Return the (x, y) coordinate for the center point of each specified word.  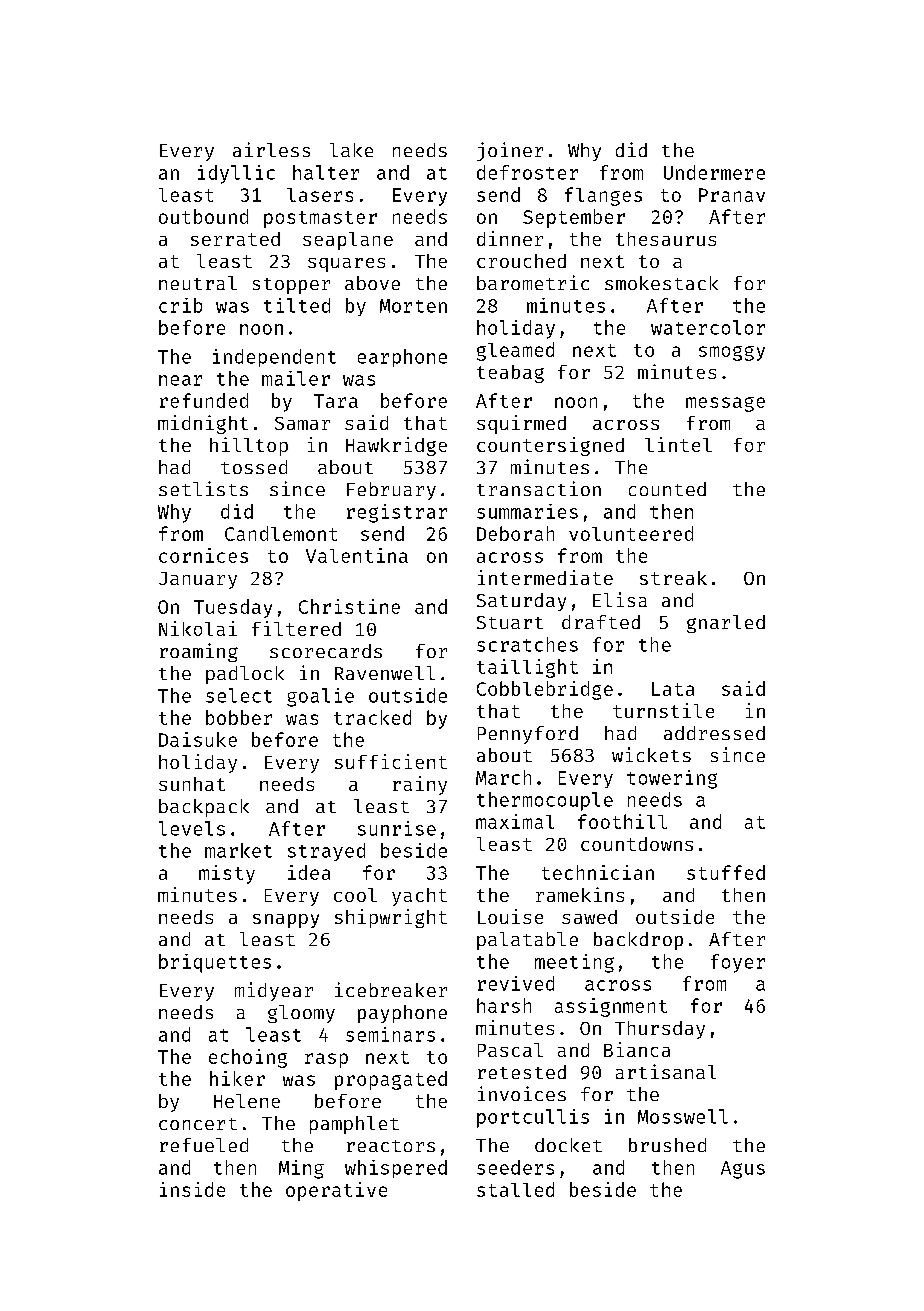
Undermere (714, 172)
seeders (515, 1167)
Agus (743, 1170)
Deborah (515, 533)
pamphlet (354, 1125)
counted (667, 489)
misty (227, 874)
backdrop (638, 941)
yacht (419, 897)
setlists (203, 488)
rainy (420, 785)
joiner (510, 151)
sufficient (391, 761)
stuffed (726, 872)
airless (271, 149)
